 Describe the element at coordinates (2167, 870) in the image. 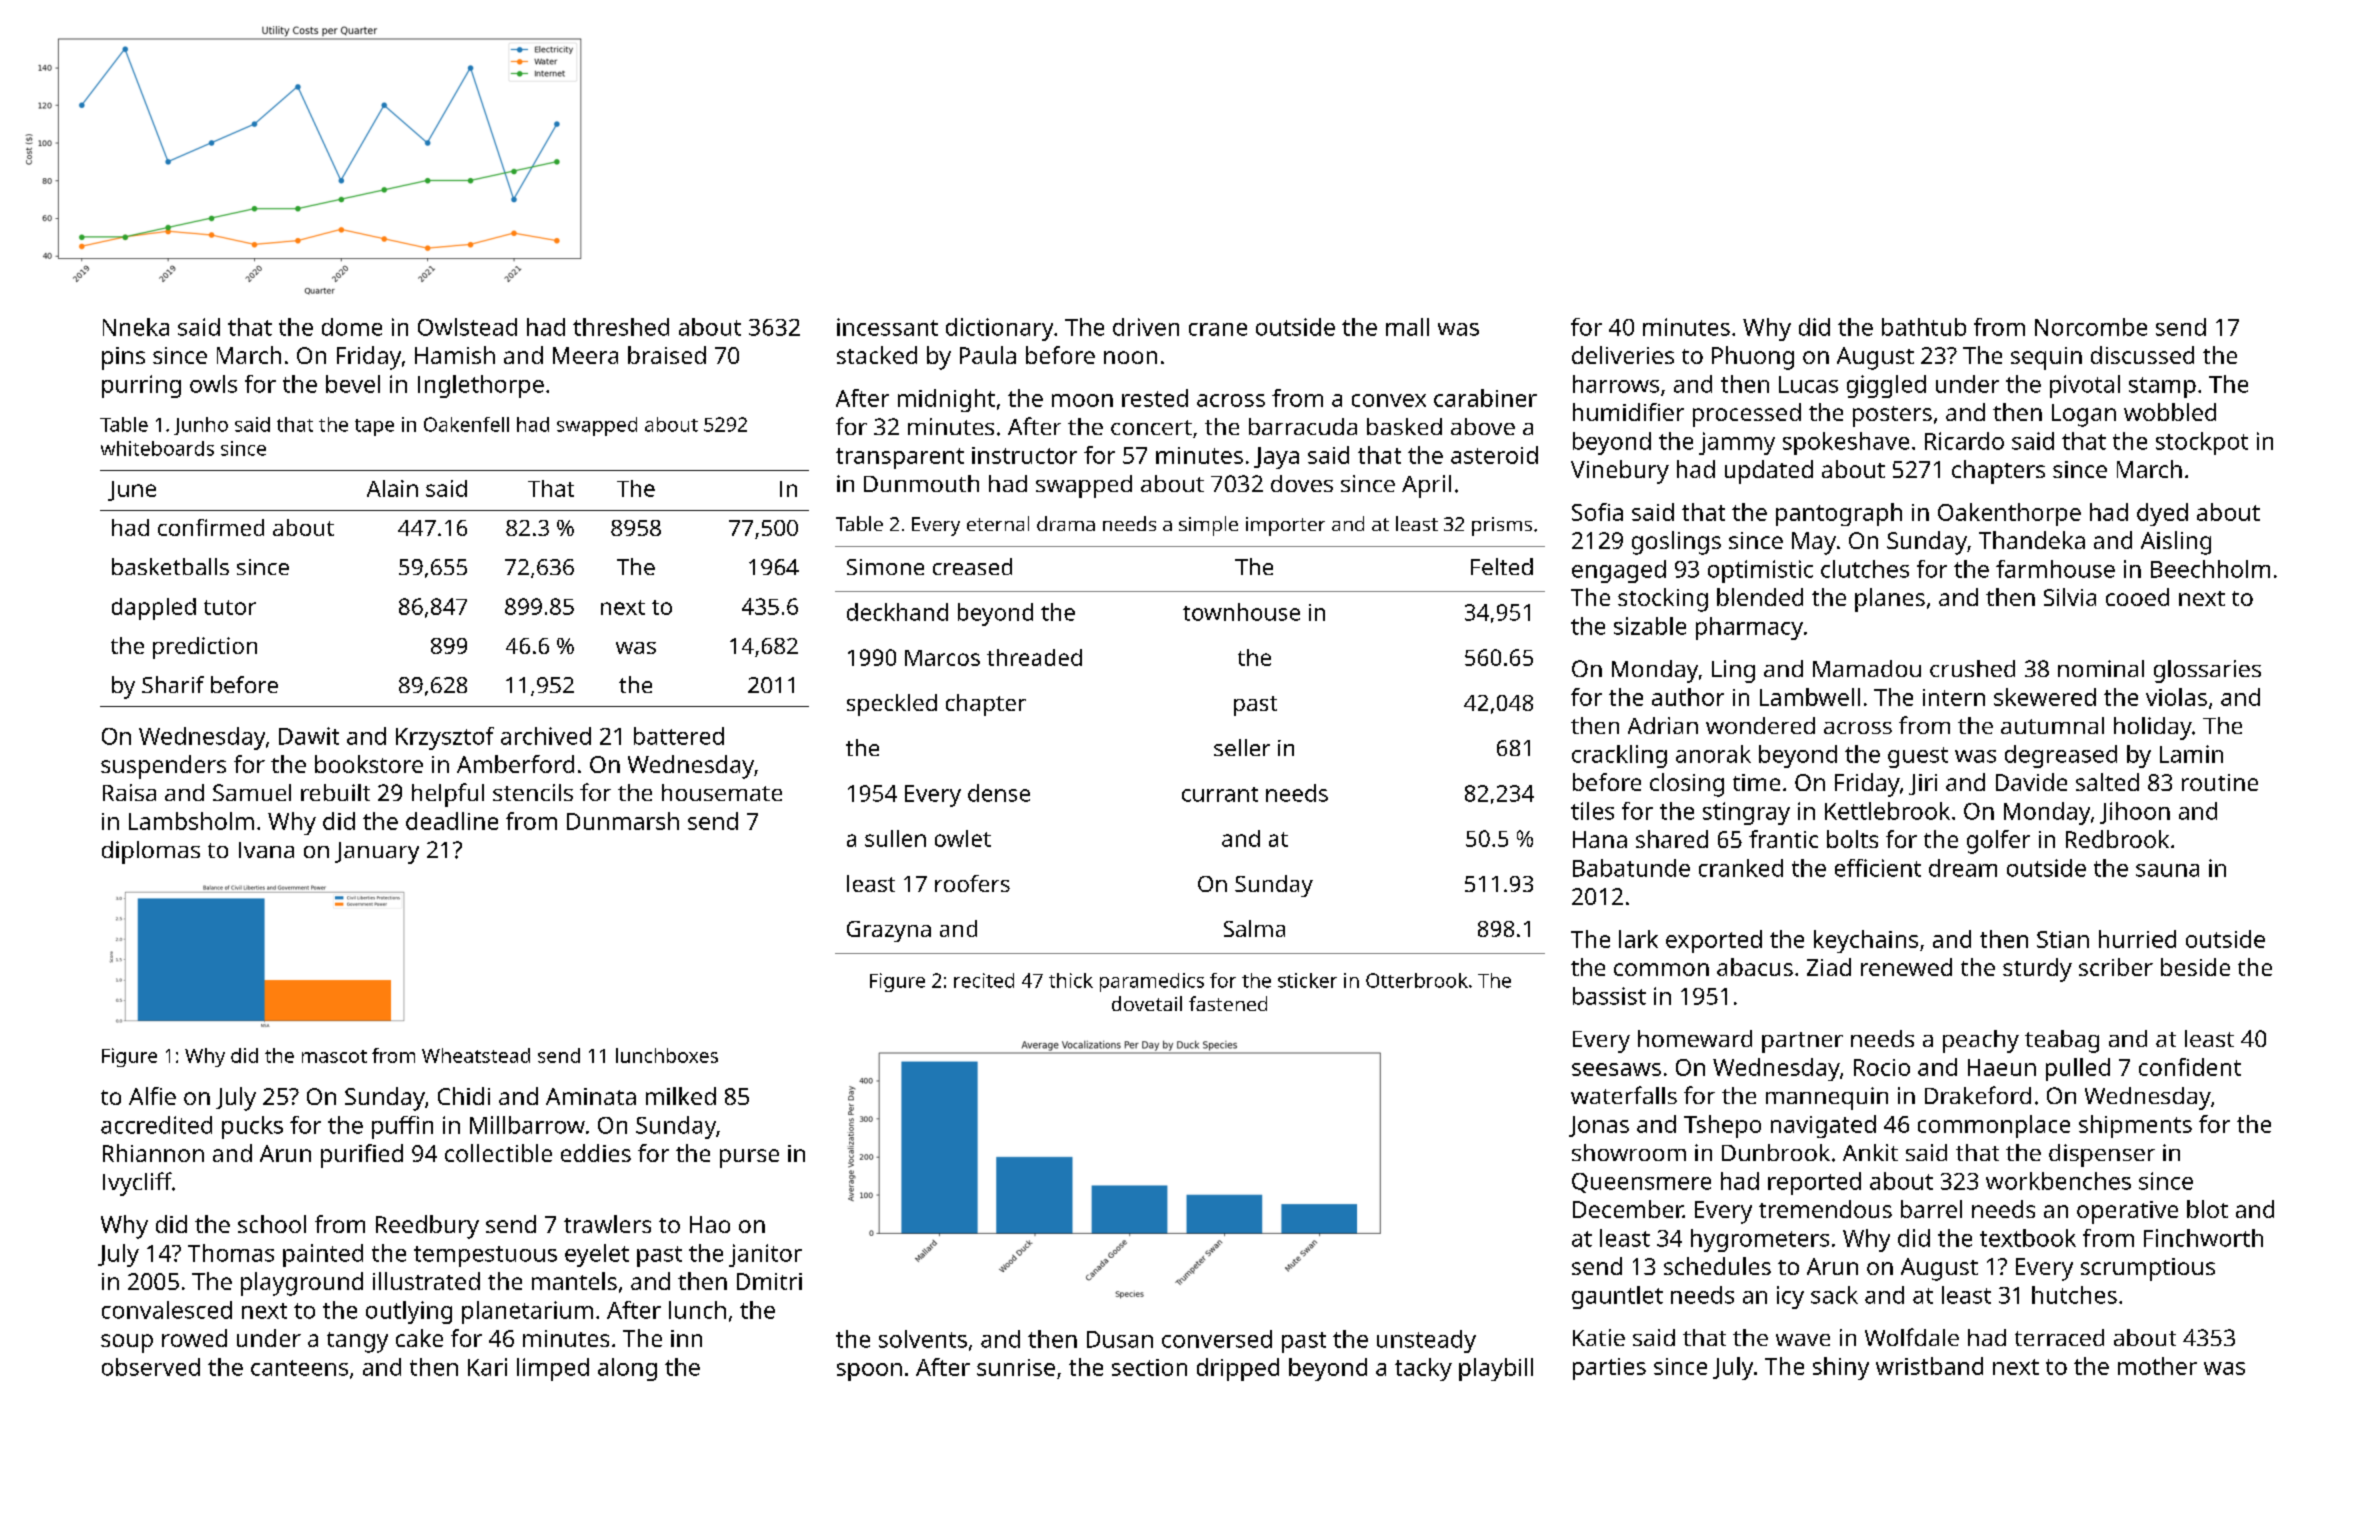

I see `sauna` at that location.
